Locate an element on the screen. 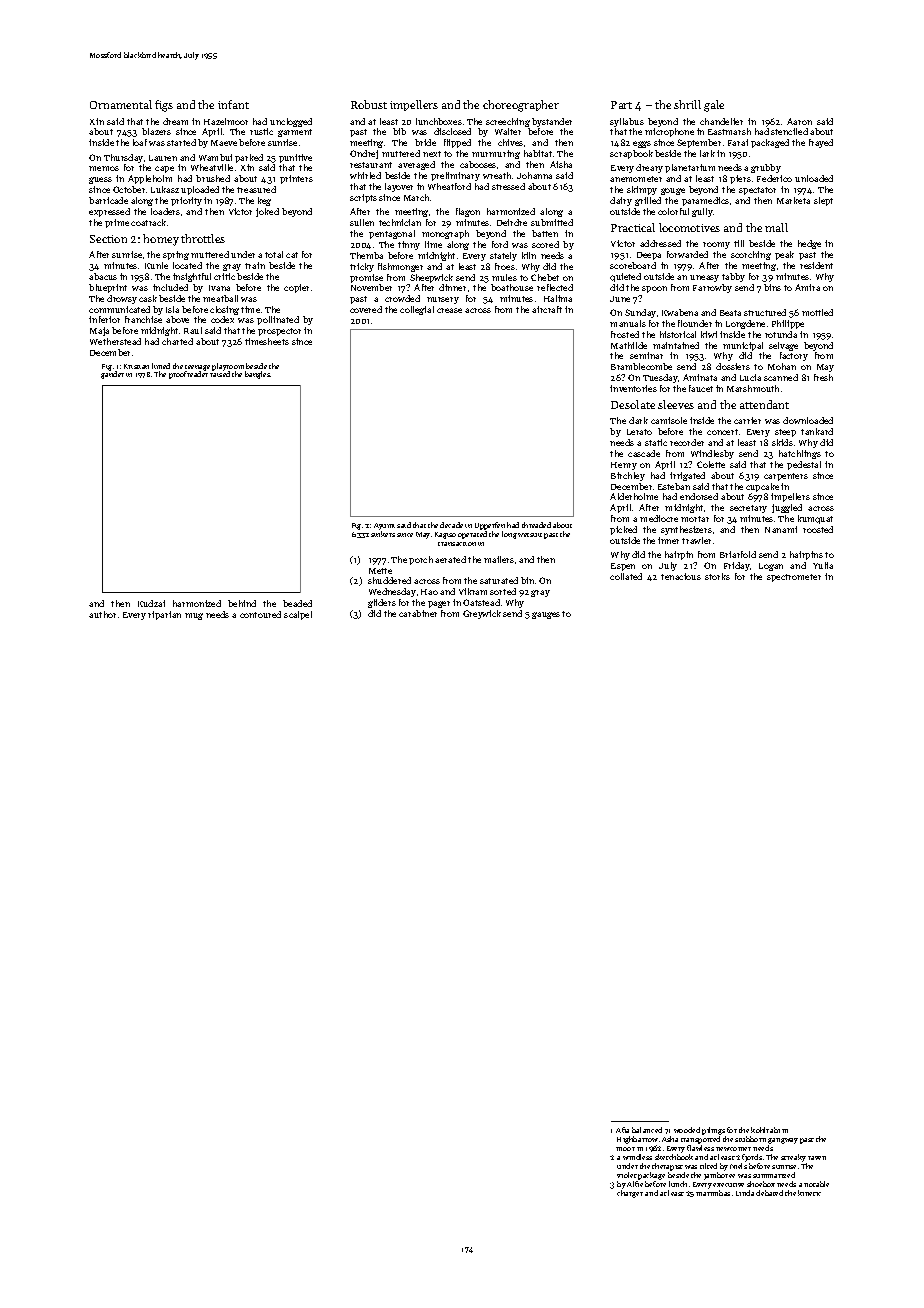 The image size is (924, 1308). tankard is located at coordinates (817, 431).
